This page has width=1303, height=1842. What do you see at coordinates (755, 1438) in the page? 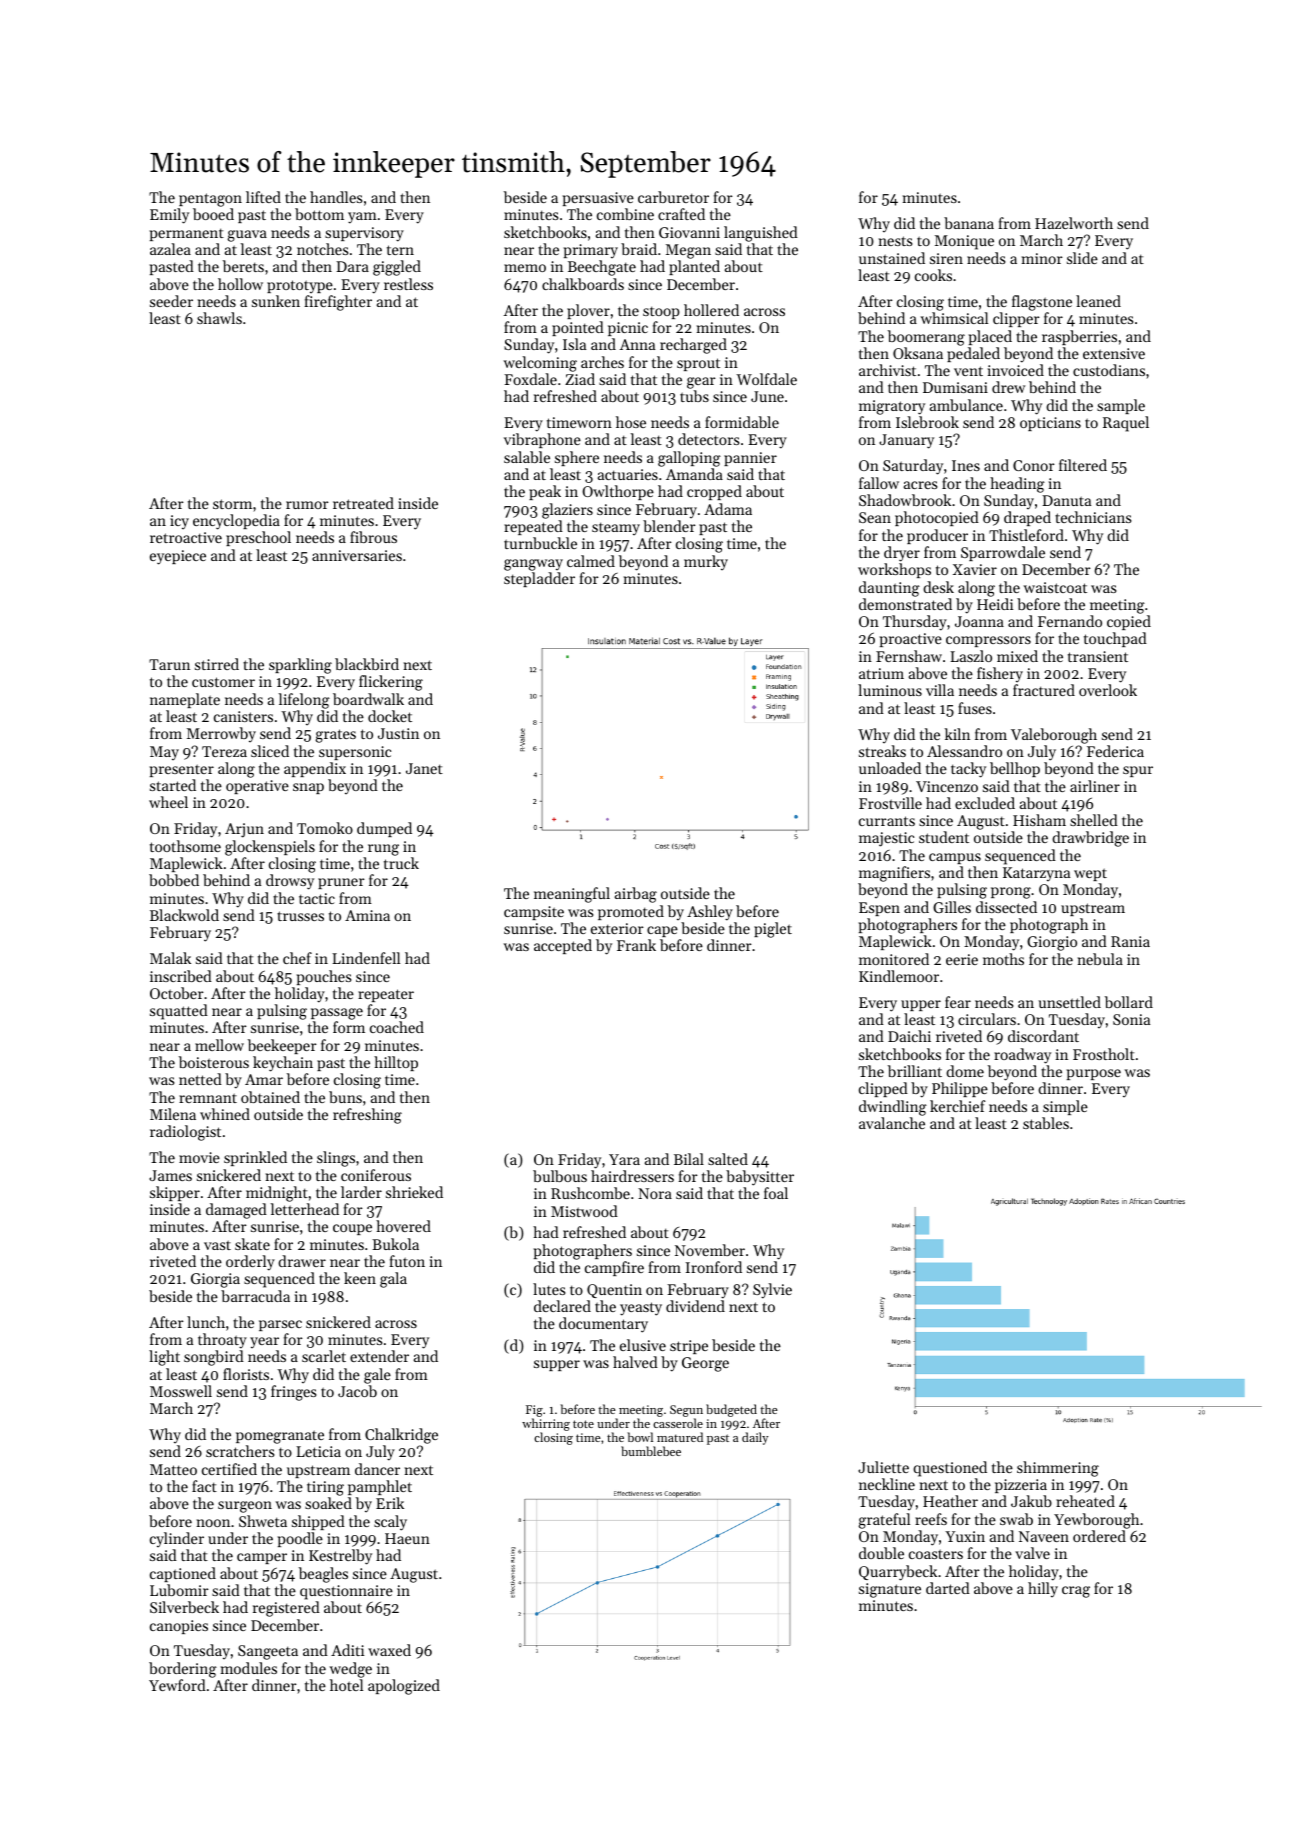
I see `daily` at bounding box center [755, 1438].
